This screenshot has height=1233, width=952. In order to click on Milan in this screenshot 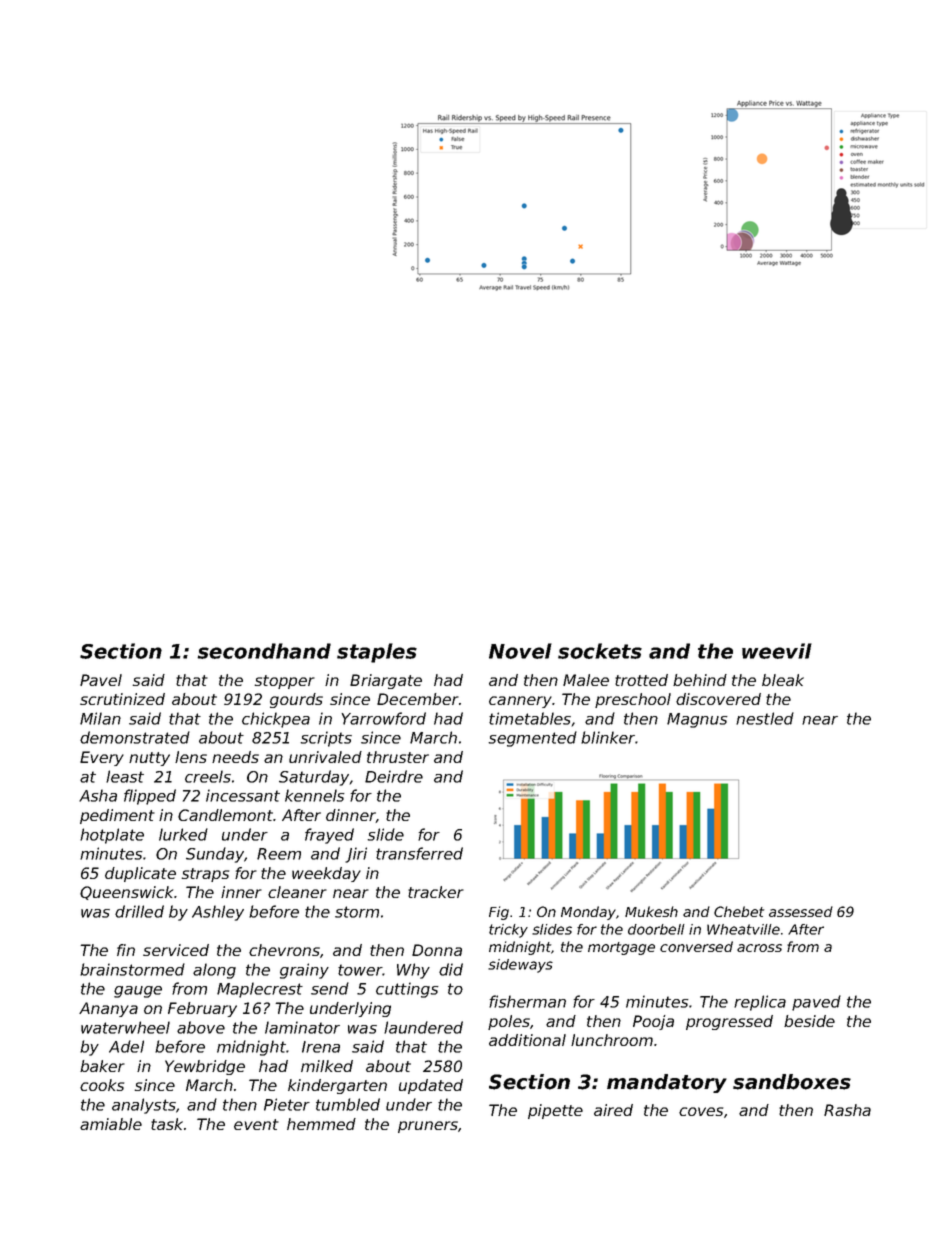, I will do `click(100, 718)`.
